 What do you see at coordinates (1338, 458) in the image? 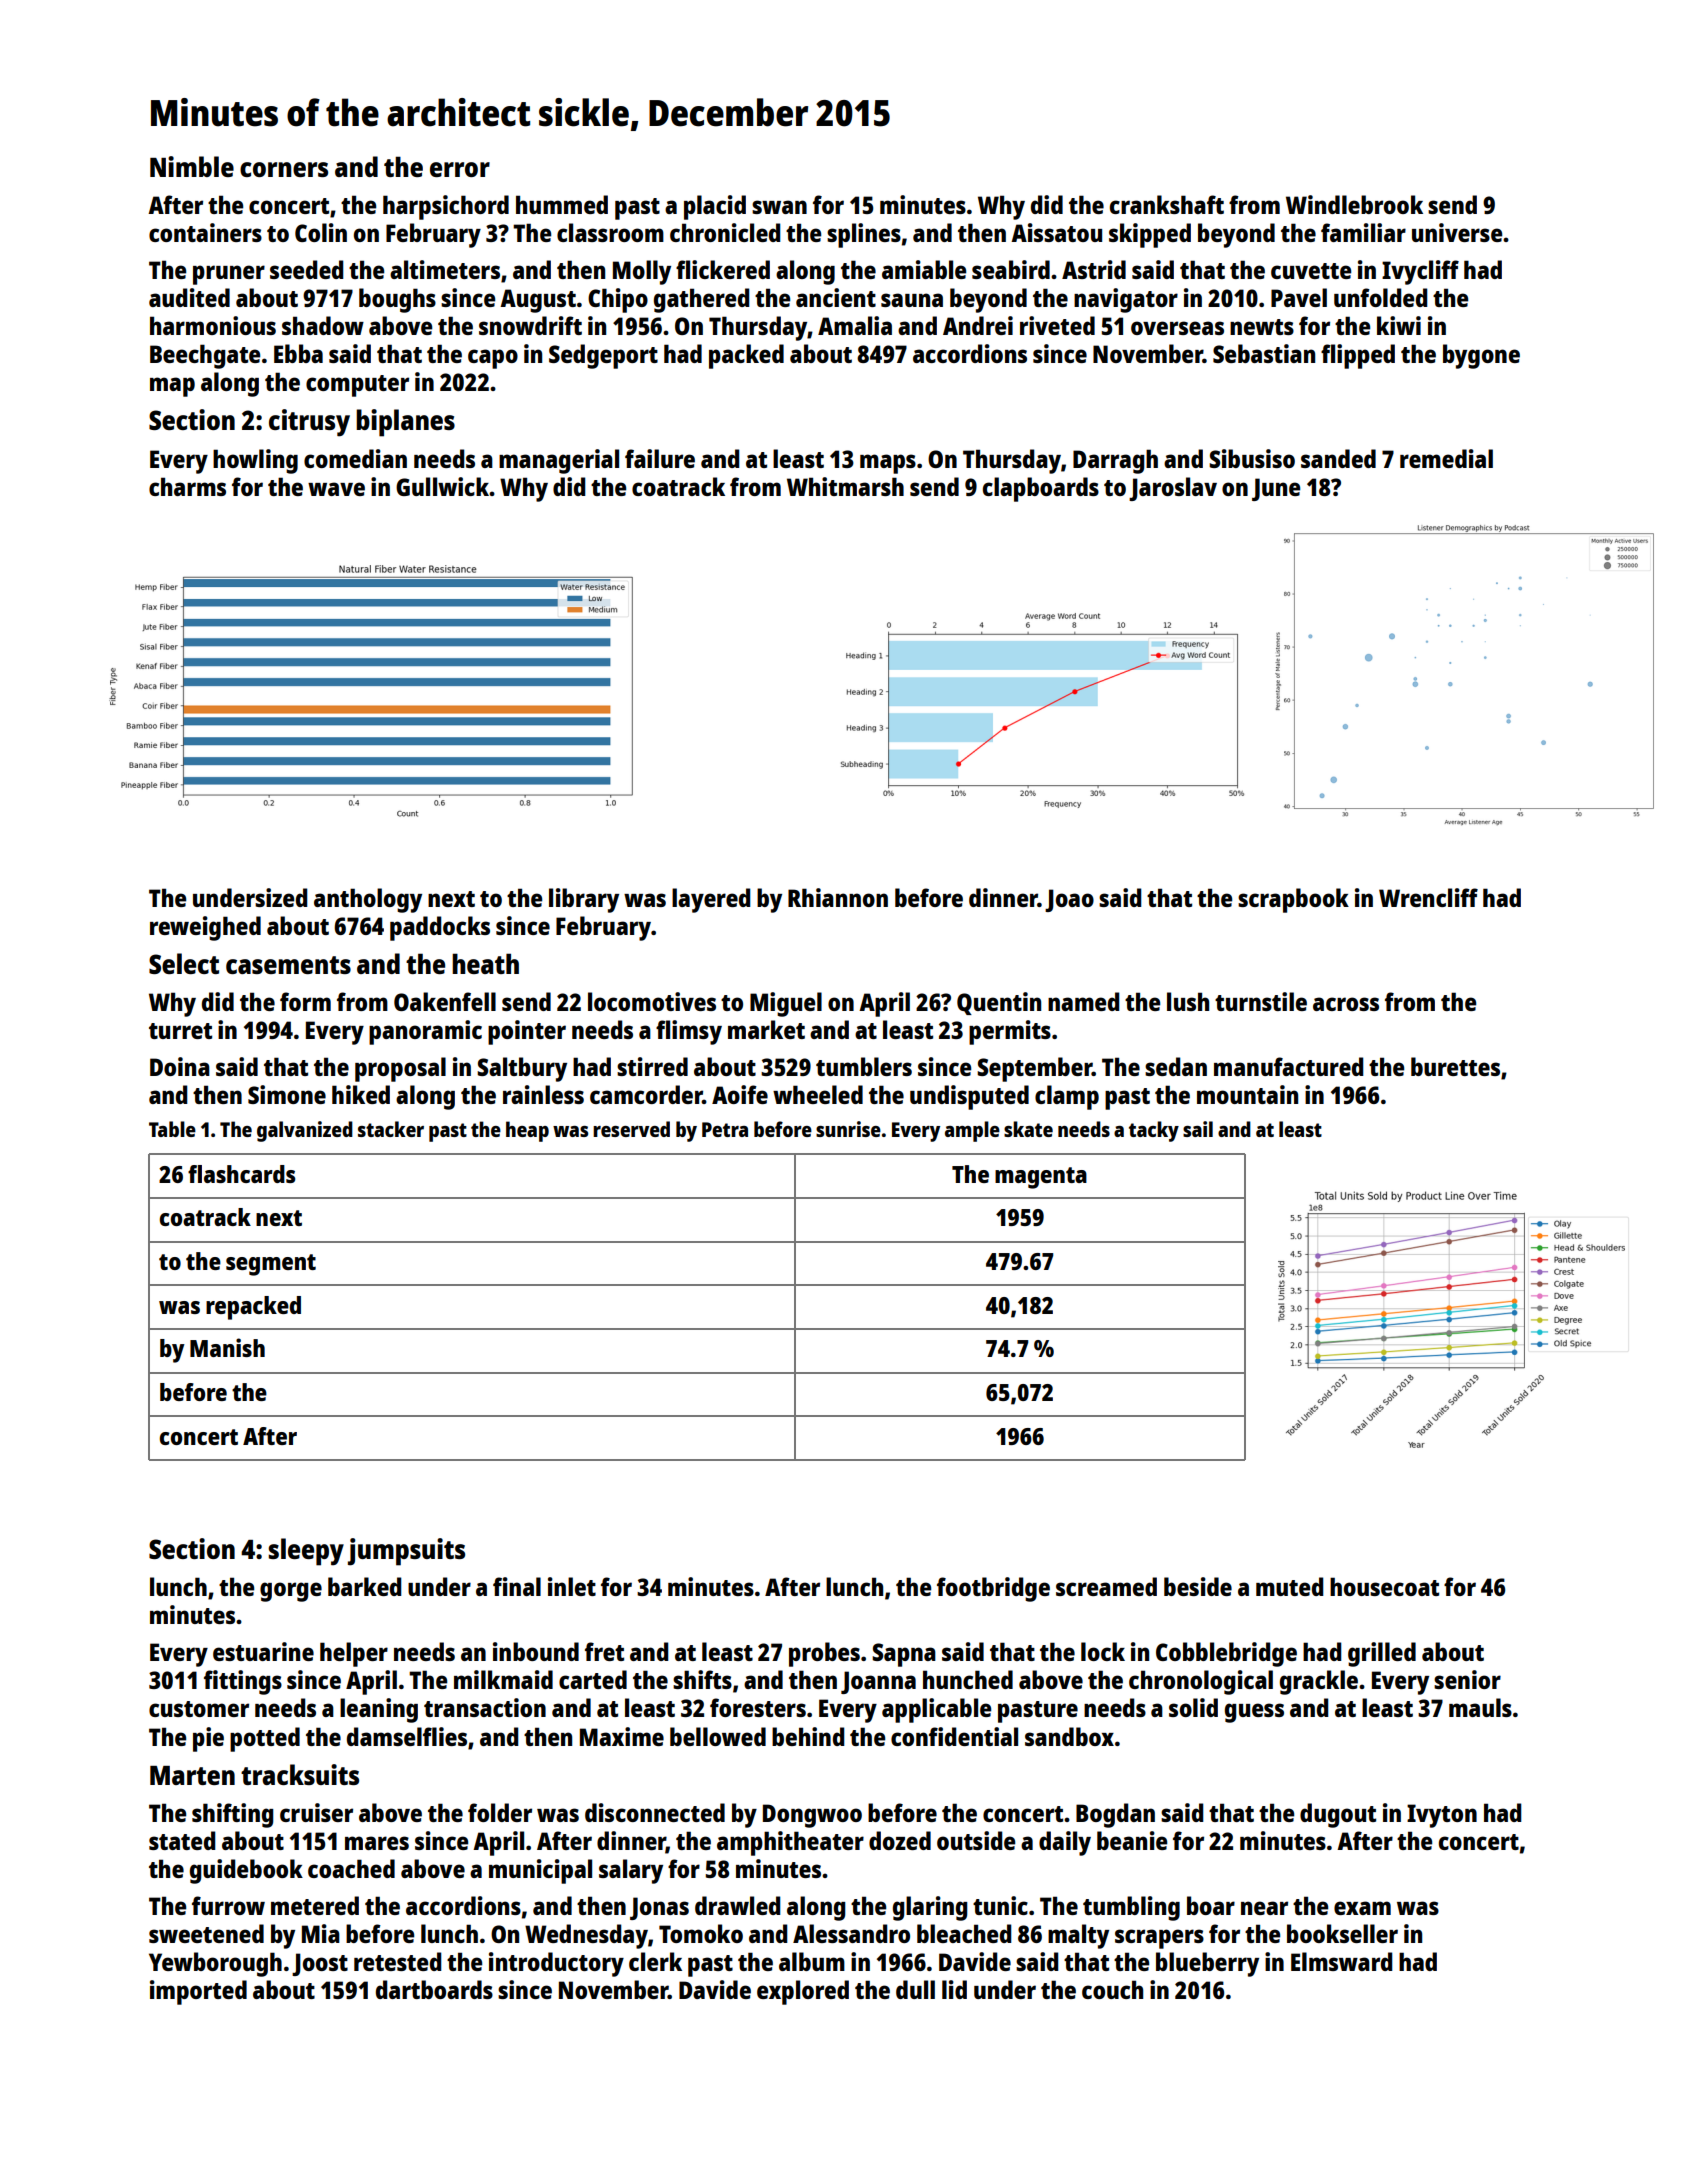
I see `sanded` at bounding box center [1338, 458].
